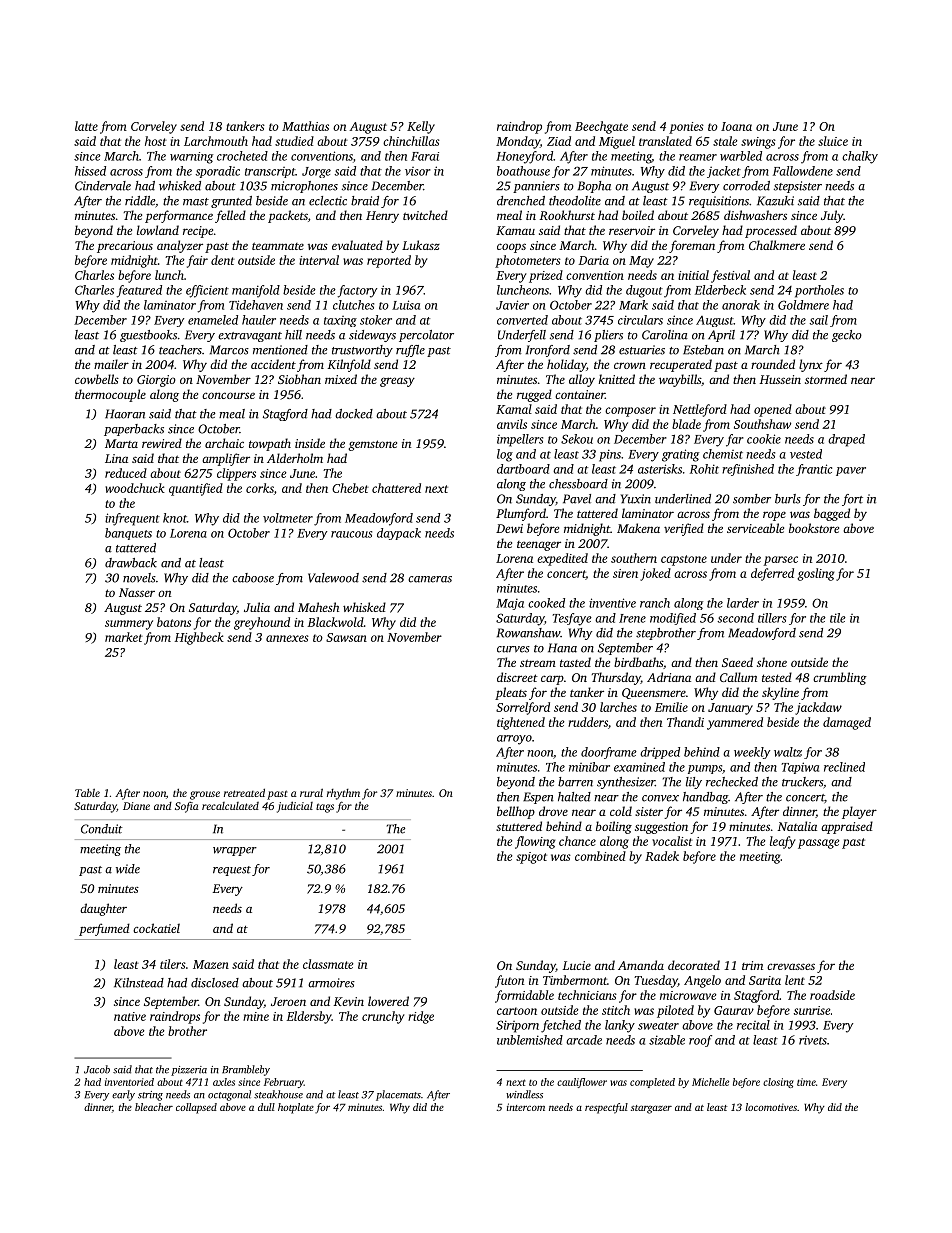  I want to click on precarious, so click(125, 247).
